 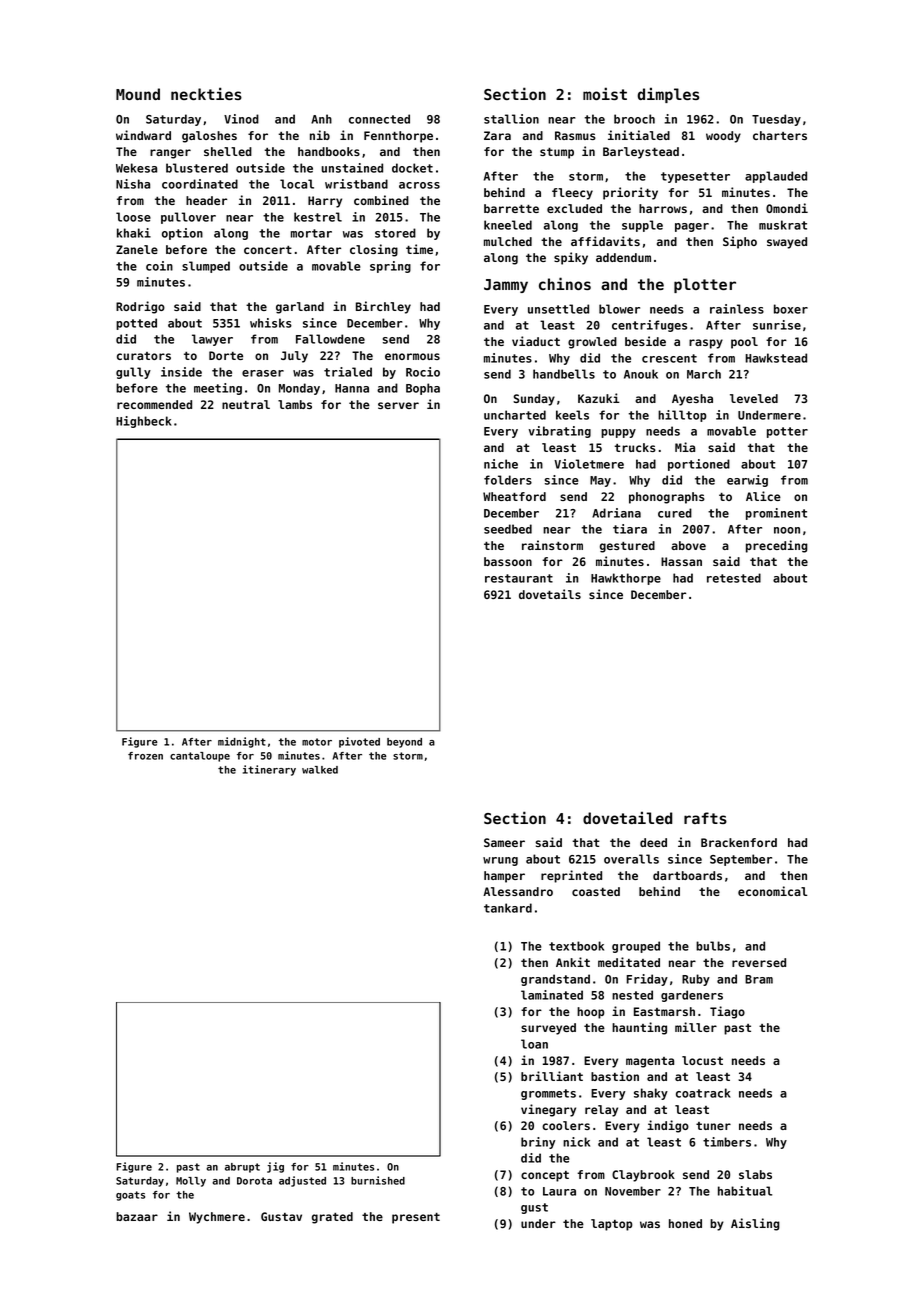 What do you see at coordinates (145, 756) in the page?
I see `frozen` at bounding box center [145, 756].
